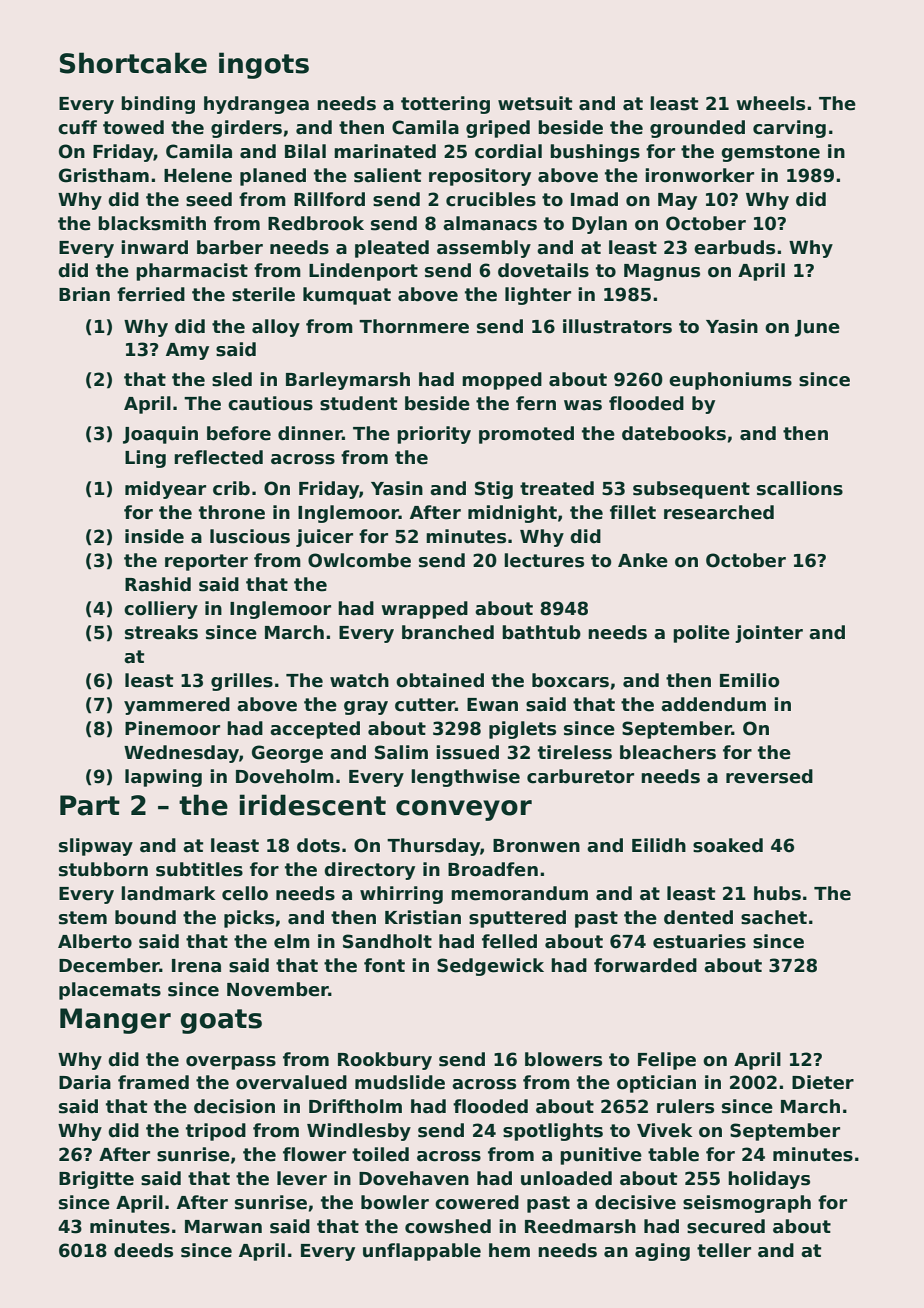  What do you see at coordinates (392, 249) in the page?
I see `pleated` at bounding box center [392, 249].
